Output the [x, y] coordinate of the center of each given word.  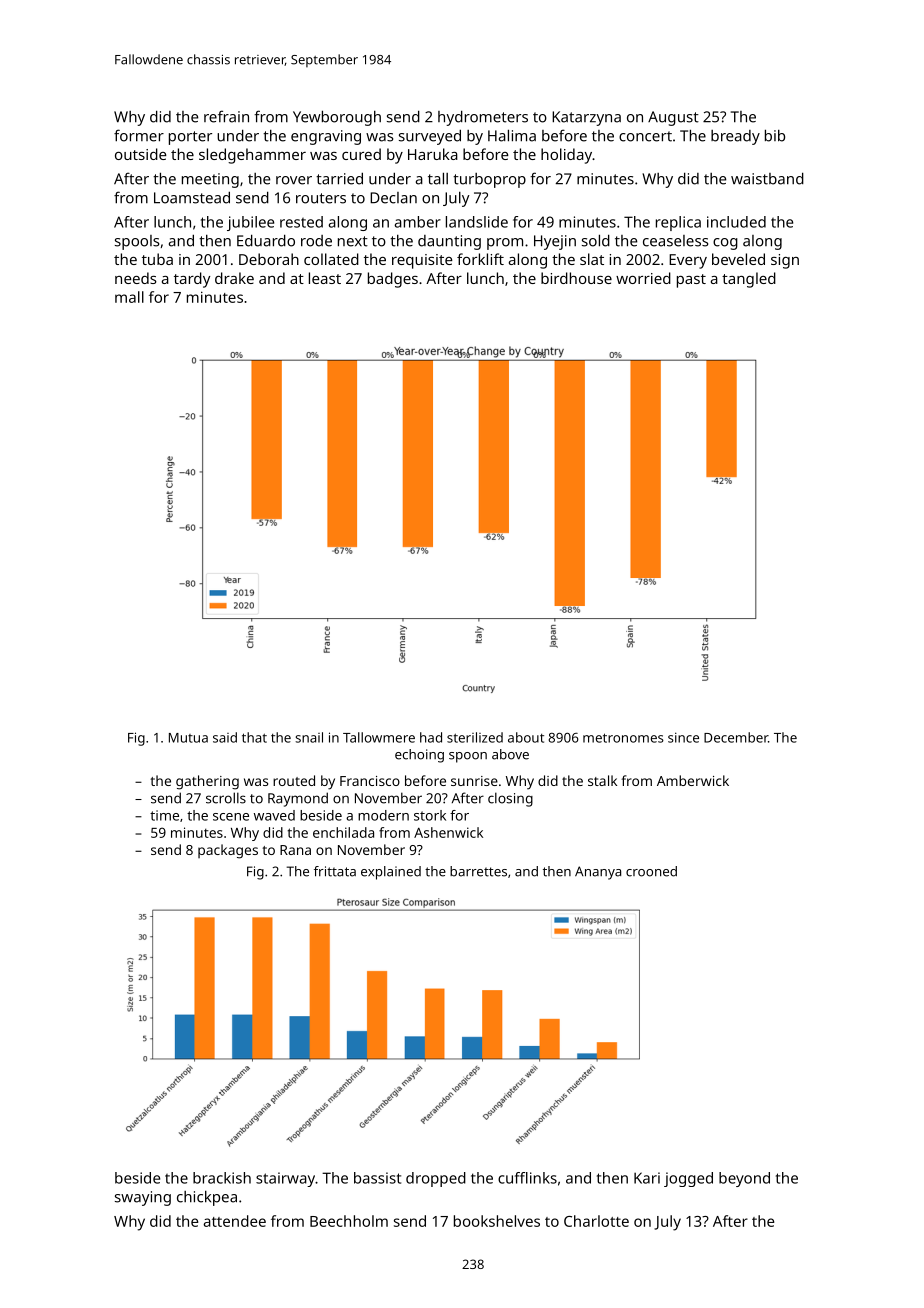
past [691, 281]
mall [129, 297]
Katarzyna [586, 118]
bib [775, 135]
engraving [326, 137]
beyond [744, 1179]
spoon [468, 757]
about [526, 737]
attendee [235, 1221]
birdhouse [576, 278]
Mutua [188, 738]
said [225, 737]
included [736, 222]
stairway [285, 1179]
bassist [377, 1178]
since [683, 737]
